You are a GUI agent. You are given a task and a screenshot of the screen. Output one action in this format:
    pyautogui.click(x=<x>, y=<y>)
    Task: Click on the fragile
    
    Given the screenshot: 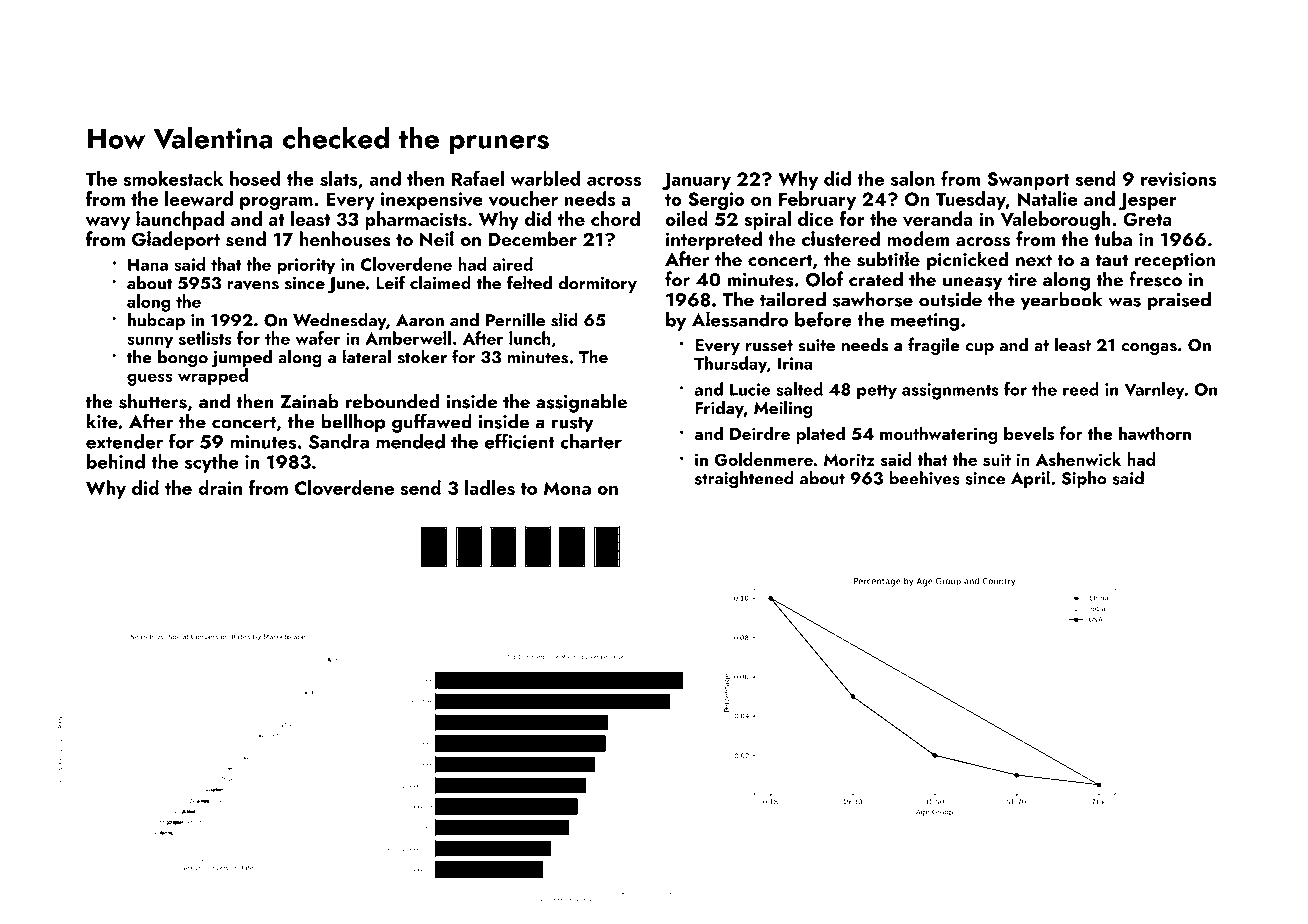 What is the action you would take?
    pyautogui.click(x=934, y=346)
